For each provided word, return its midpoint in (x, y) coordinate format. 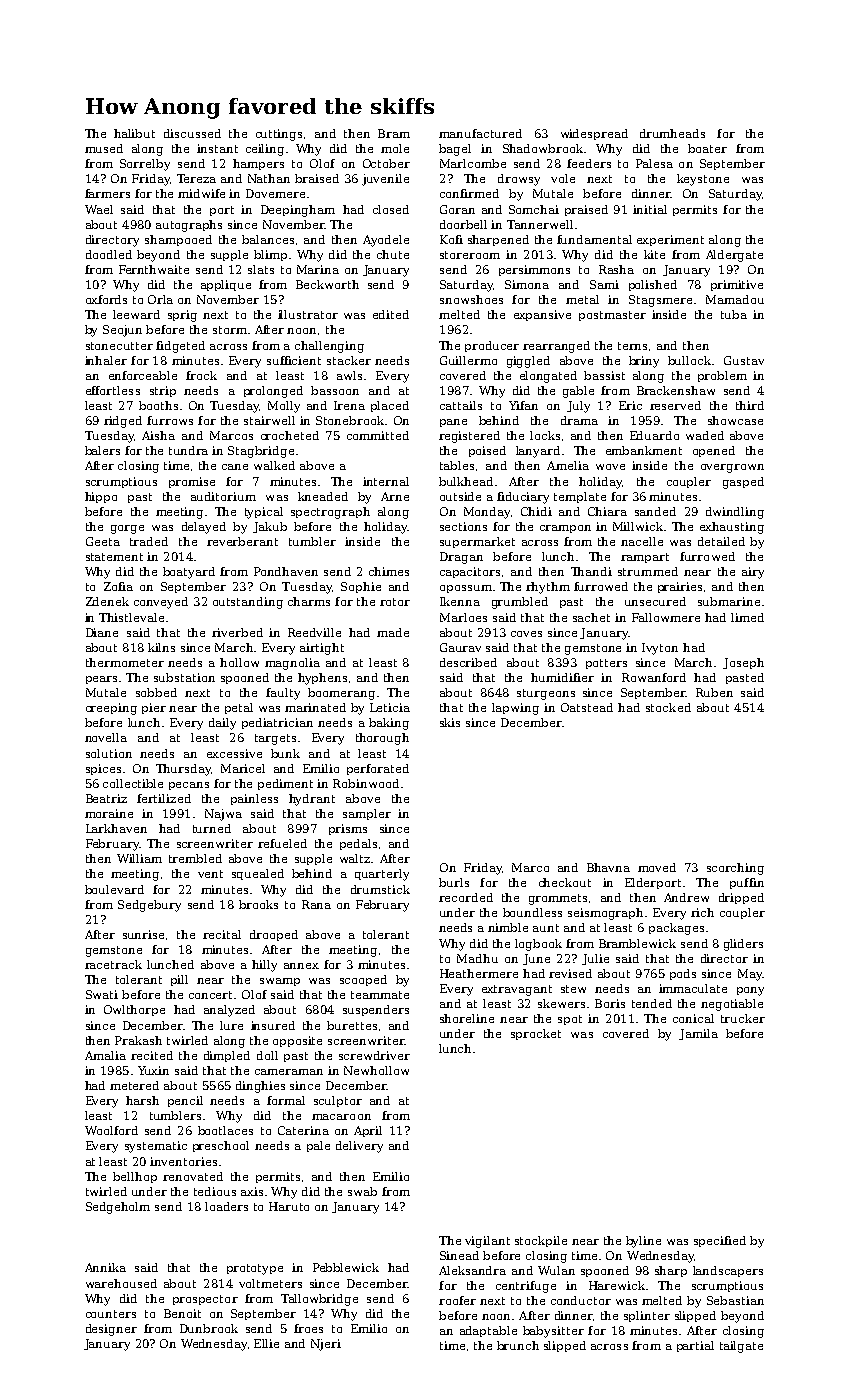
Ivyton (660, 649)
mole (395, 148)
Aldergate (734, 256)
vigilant (487, 1242)
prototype (255, 1269)
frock (201, 375)
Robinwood (366, 783)
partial (695, 1346)
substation (184, 677)
